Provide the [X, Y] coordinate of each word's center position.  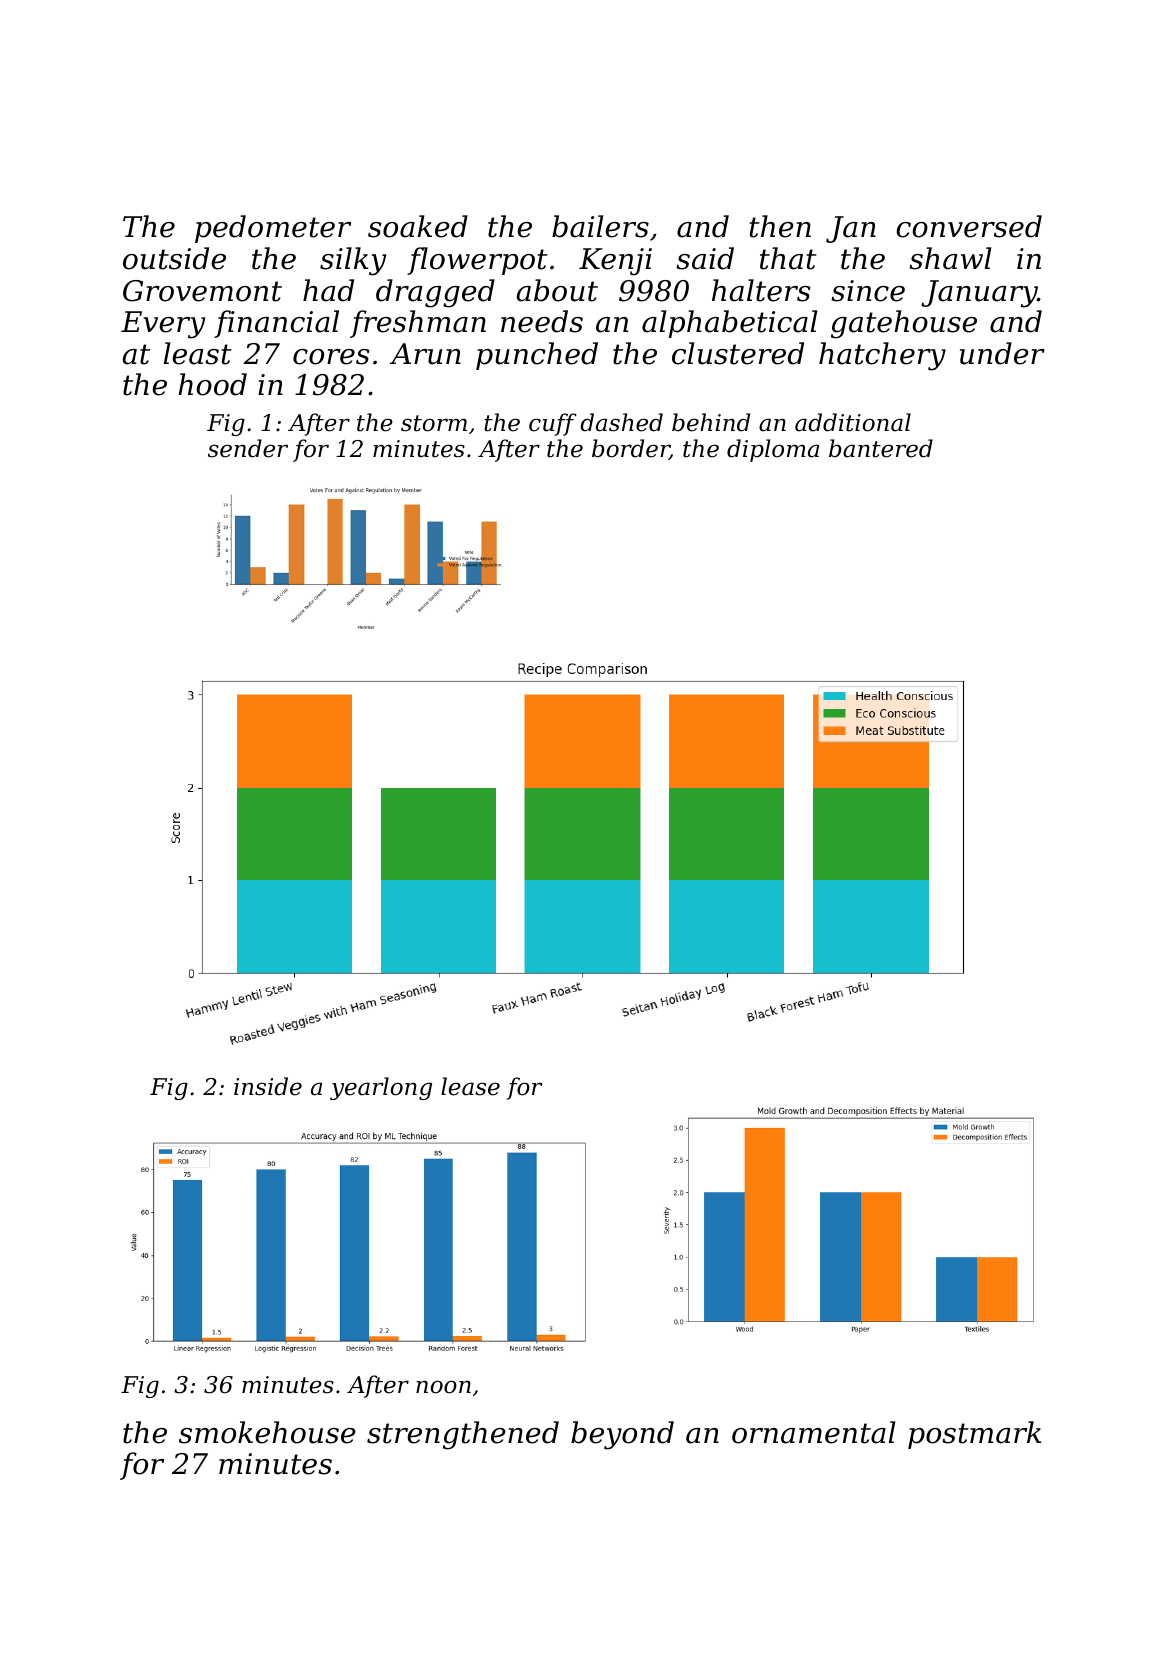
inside [268, 1086]
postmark [974, 1435]
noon [443, 1387]
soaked [418, 226]
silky [353, 261]
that [788, 258]
